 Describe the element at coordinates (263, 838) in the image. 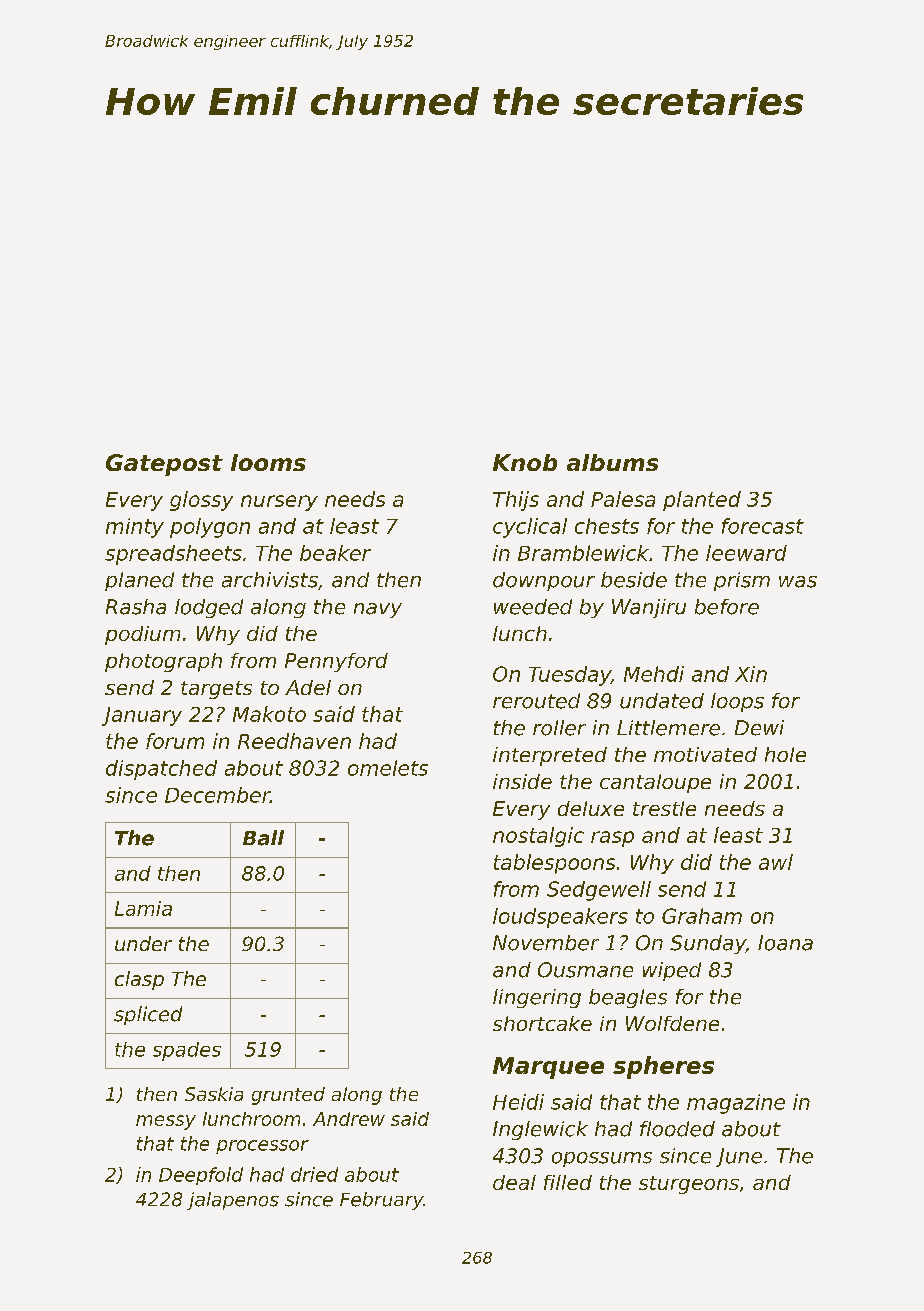

I see `Ball` at that location.
